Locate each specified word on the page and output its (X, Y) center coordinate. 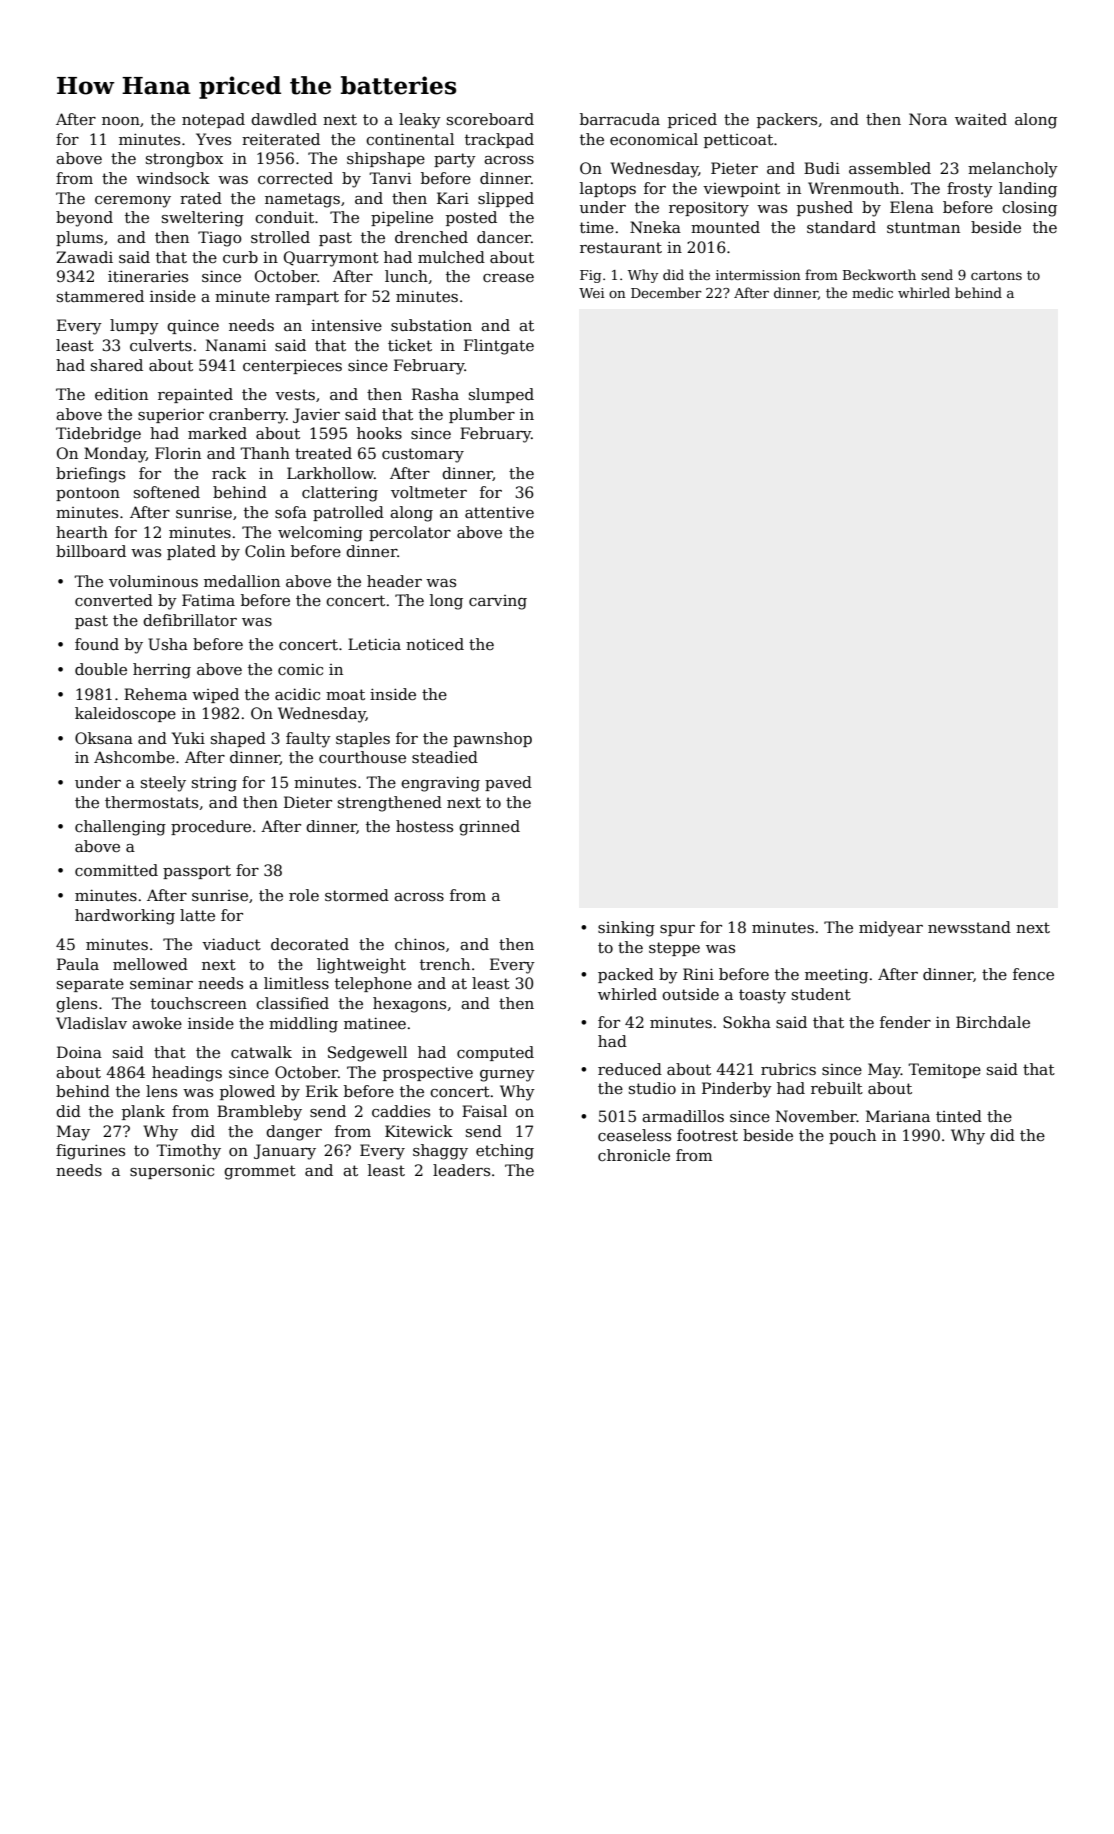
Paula (78, 964)
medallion (242, 581)
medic (872, 292)
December (666, 292)
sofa (291, 512)
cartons (996, 275)
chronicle (634, 1155)
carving (498, 602)
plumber (482, 415)
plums (79, 238)
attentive (499, 512)
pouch (852, 1136)
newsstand (969, 927)
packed (626, 975)
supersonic (172, 1171)
